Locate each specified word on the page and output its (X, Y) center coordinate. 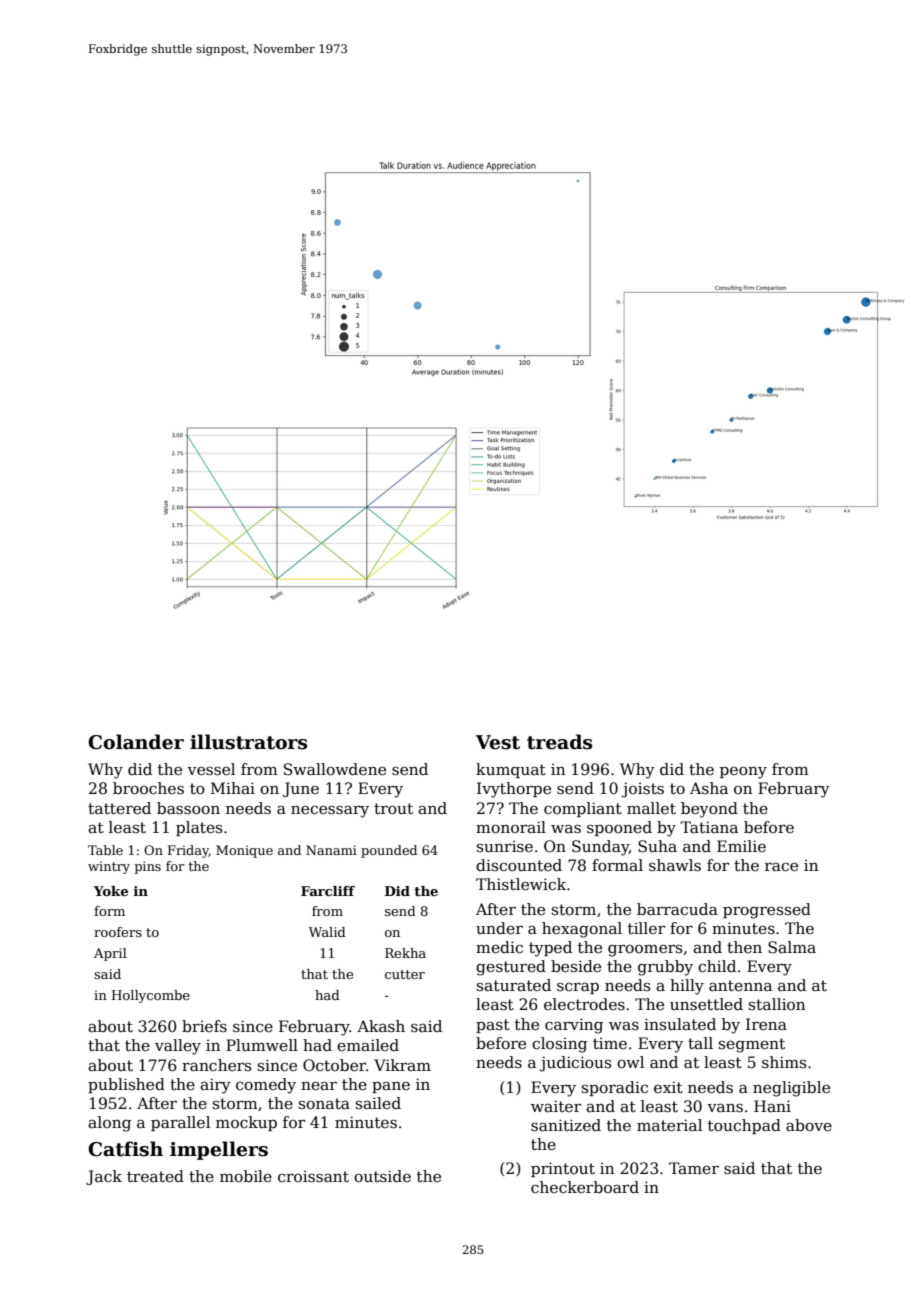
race (781, 867)
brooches (148, 788)
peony (743, 773)
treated (155, 1176)
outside (382, 1176)
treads (559, 742)
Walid (327, 932)
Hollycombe (151, 996)
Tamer (694, 1168)
